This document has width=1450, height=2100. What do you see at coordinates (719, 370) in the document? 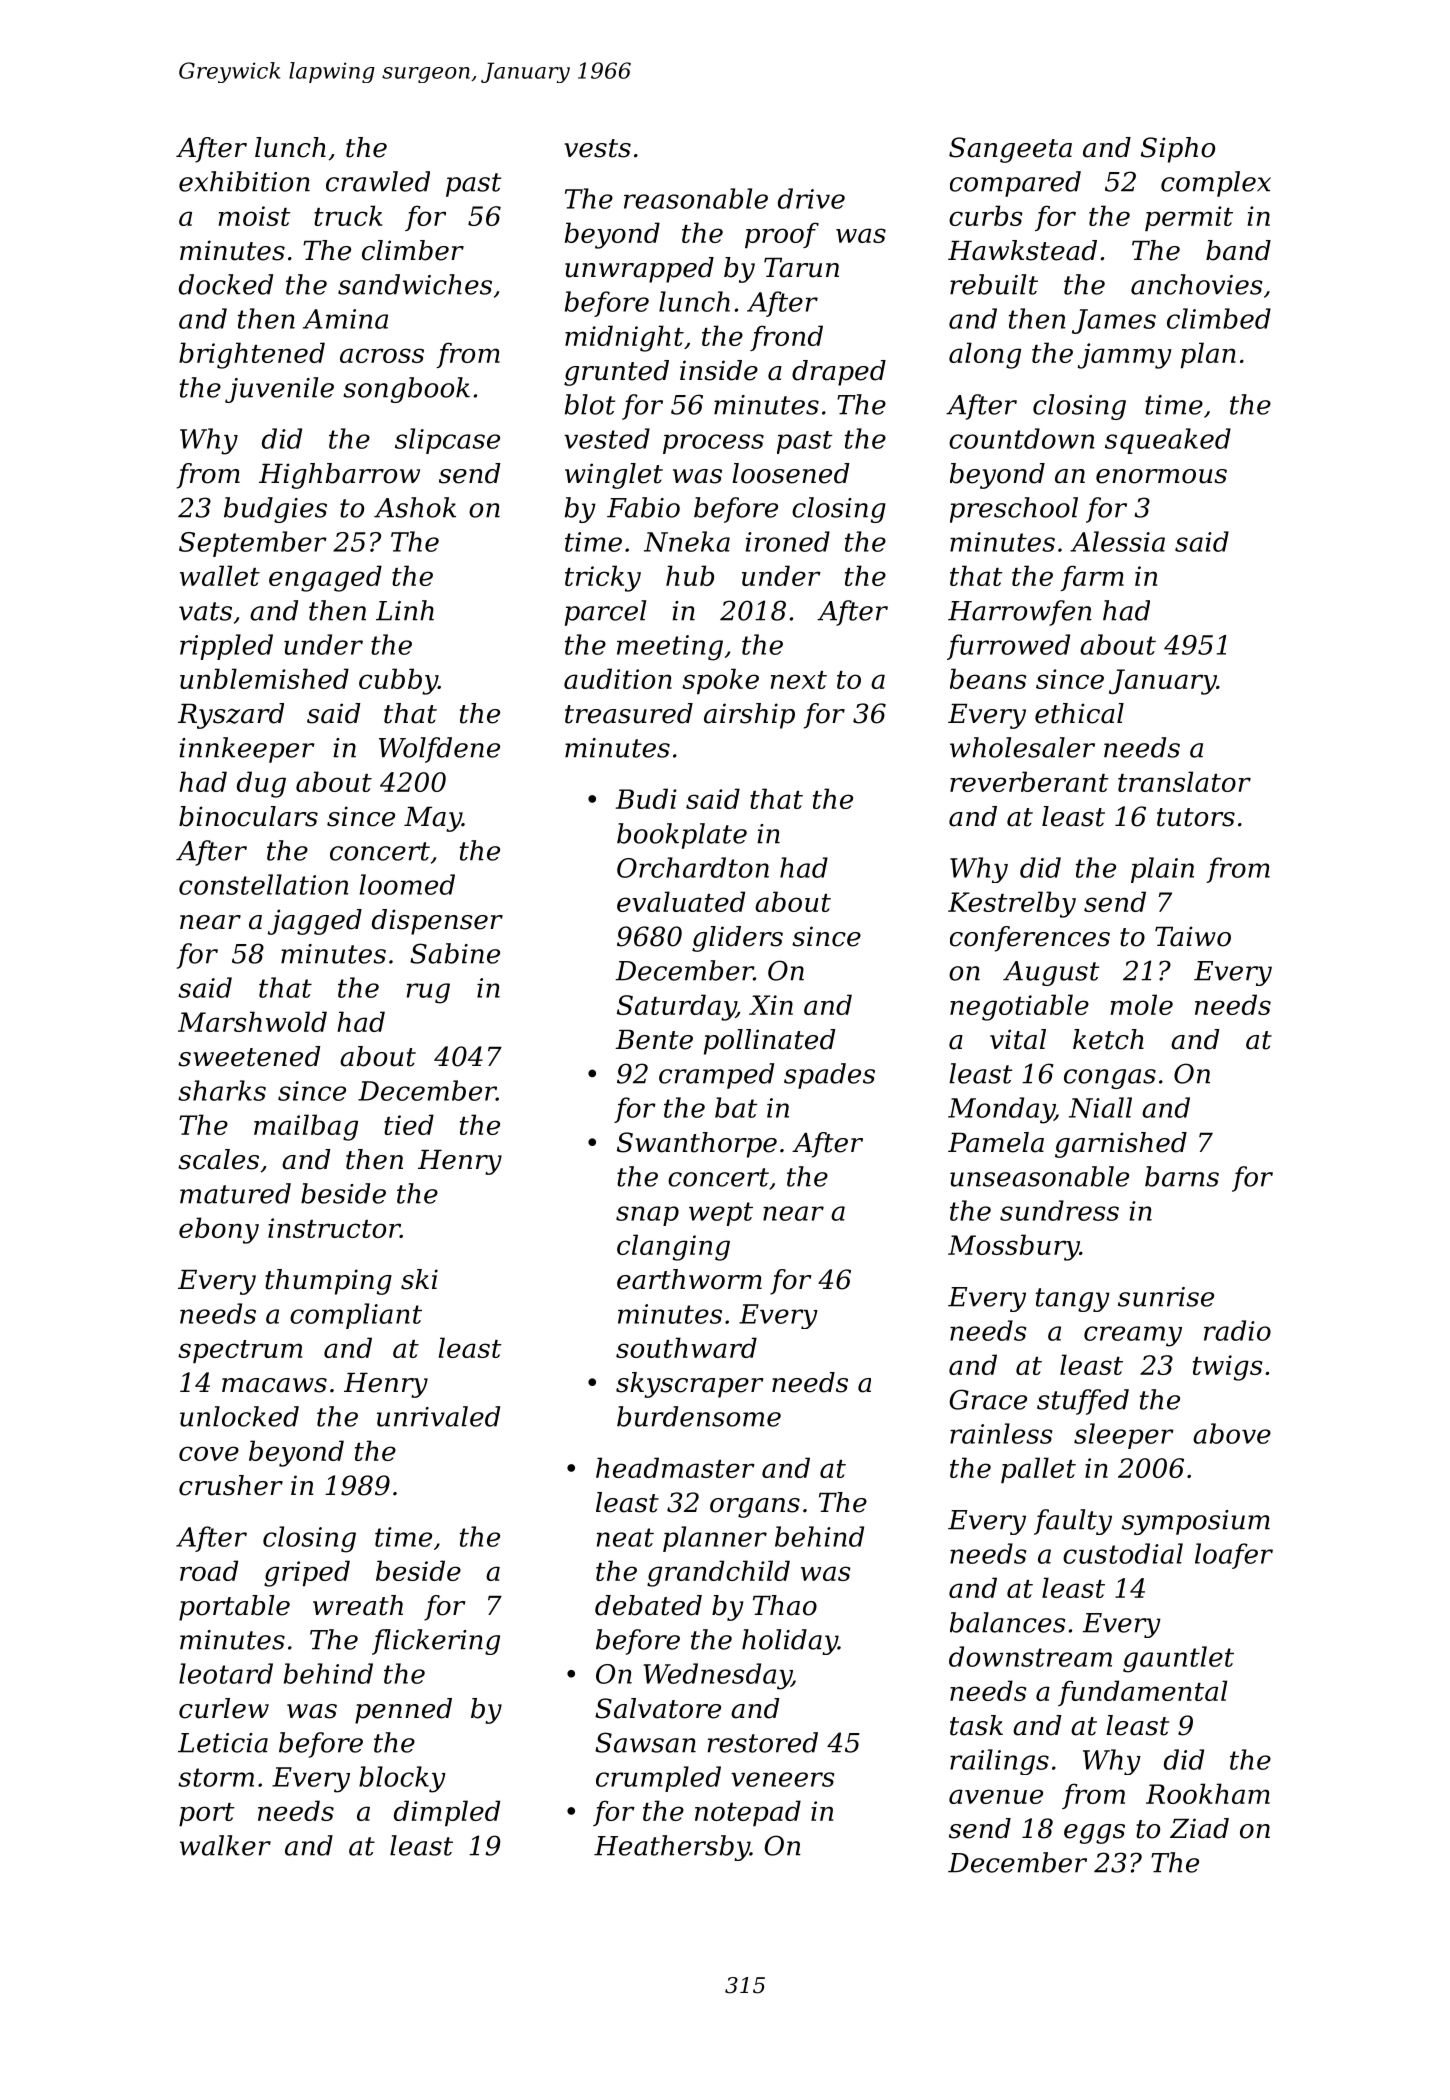
I see `inside` at bounding box center [719, 370].
